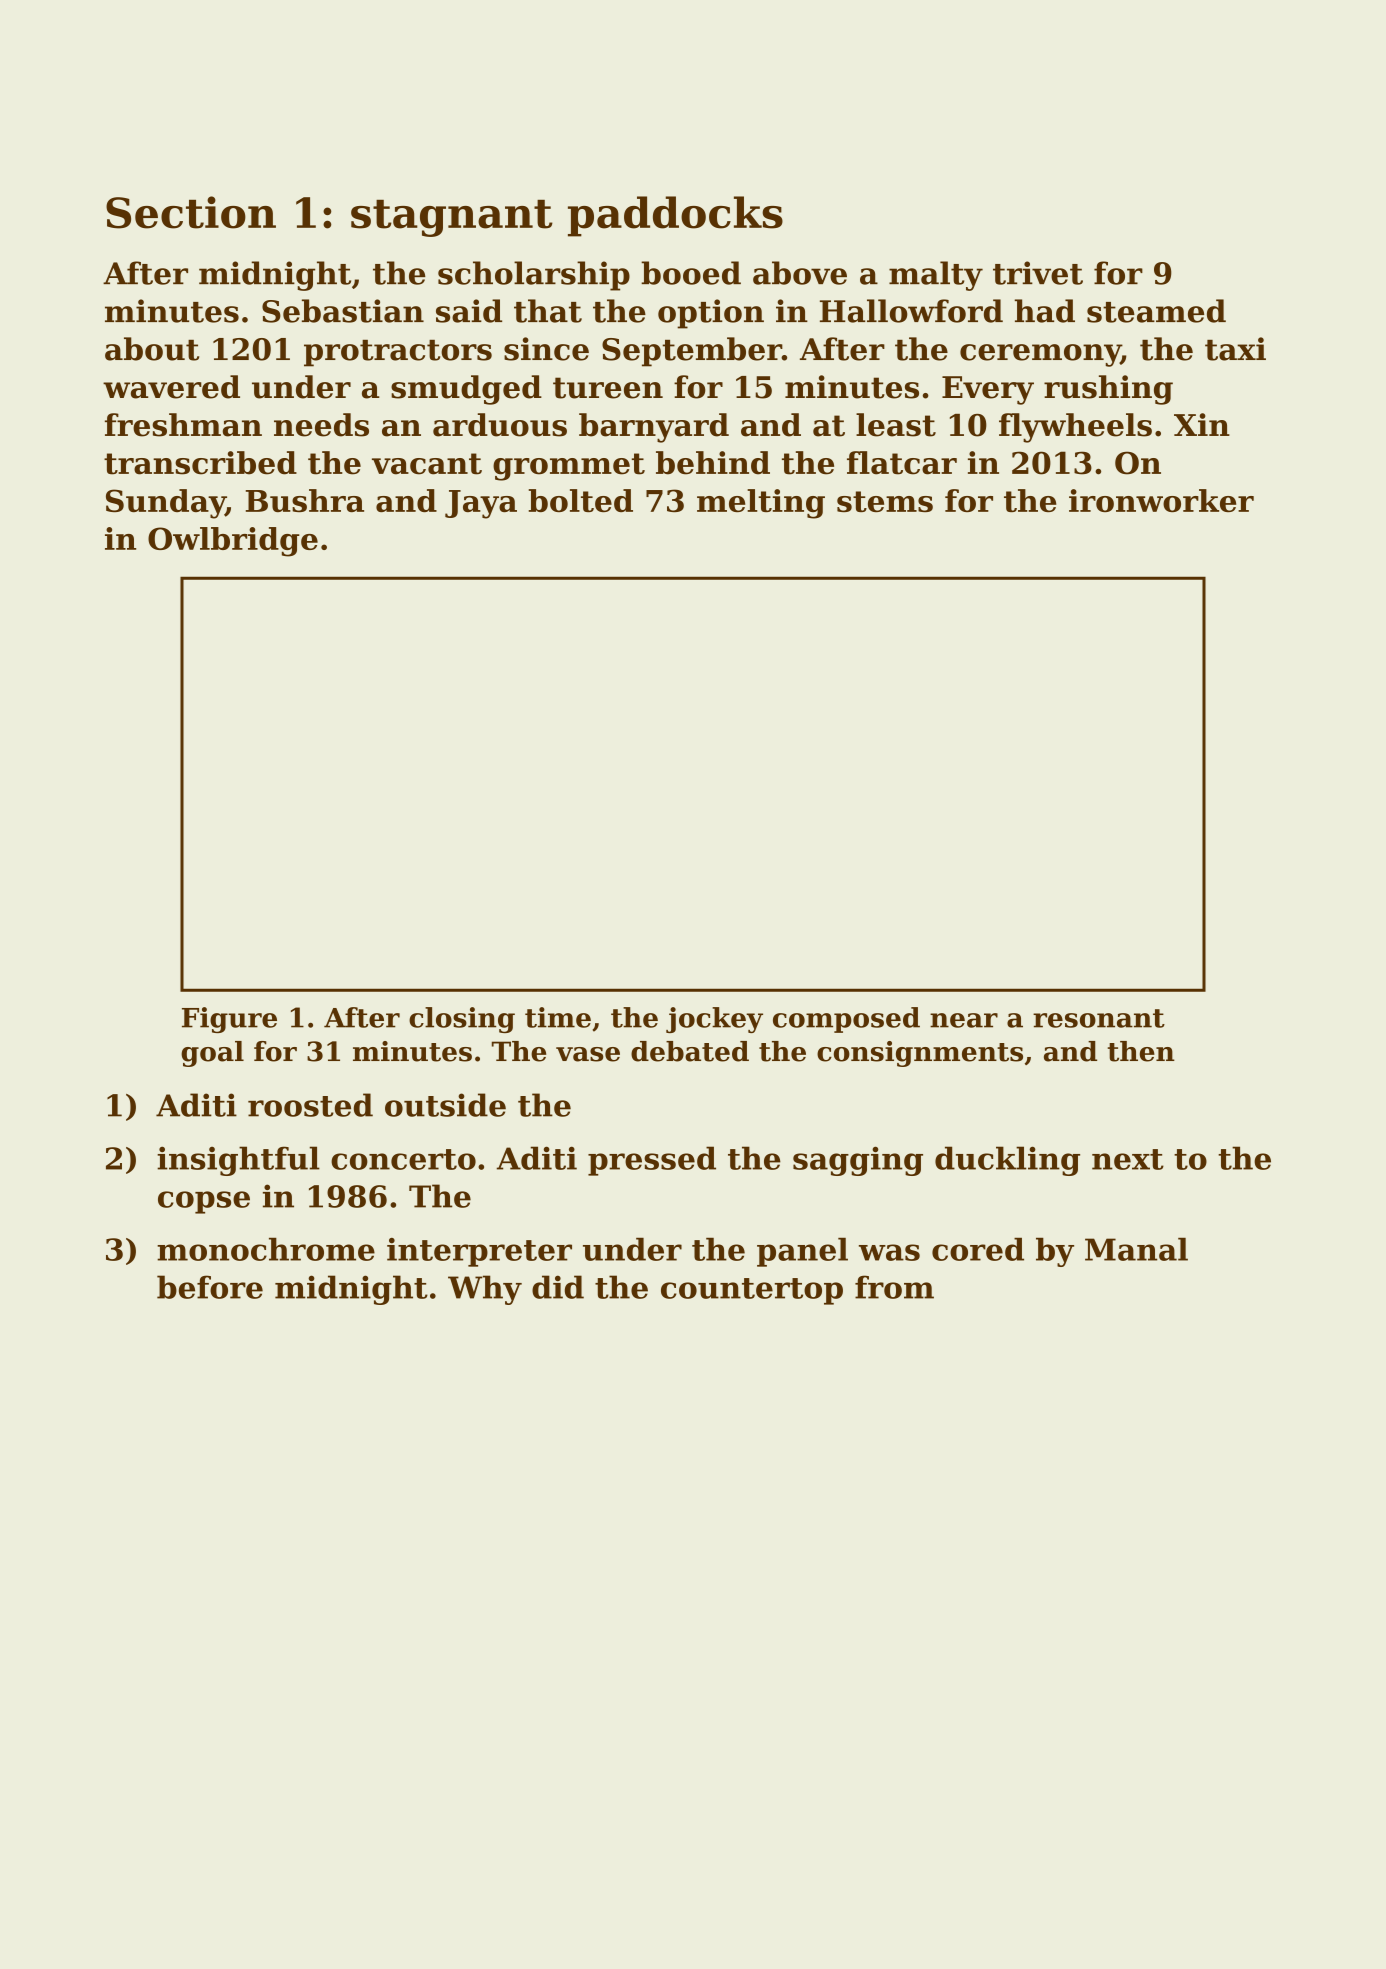 Image resolution: width=1386 pixels, height=1969 pixels. I want to click on paddocks, so click(675, 216).
